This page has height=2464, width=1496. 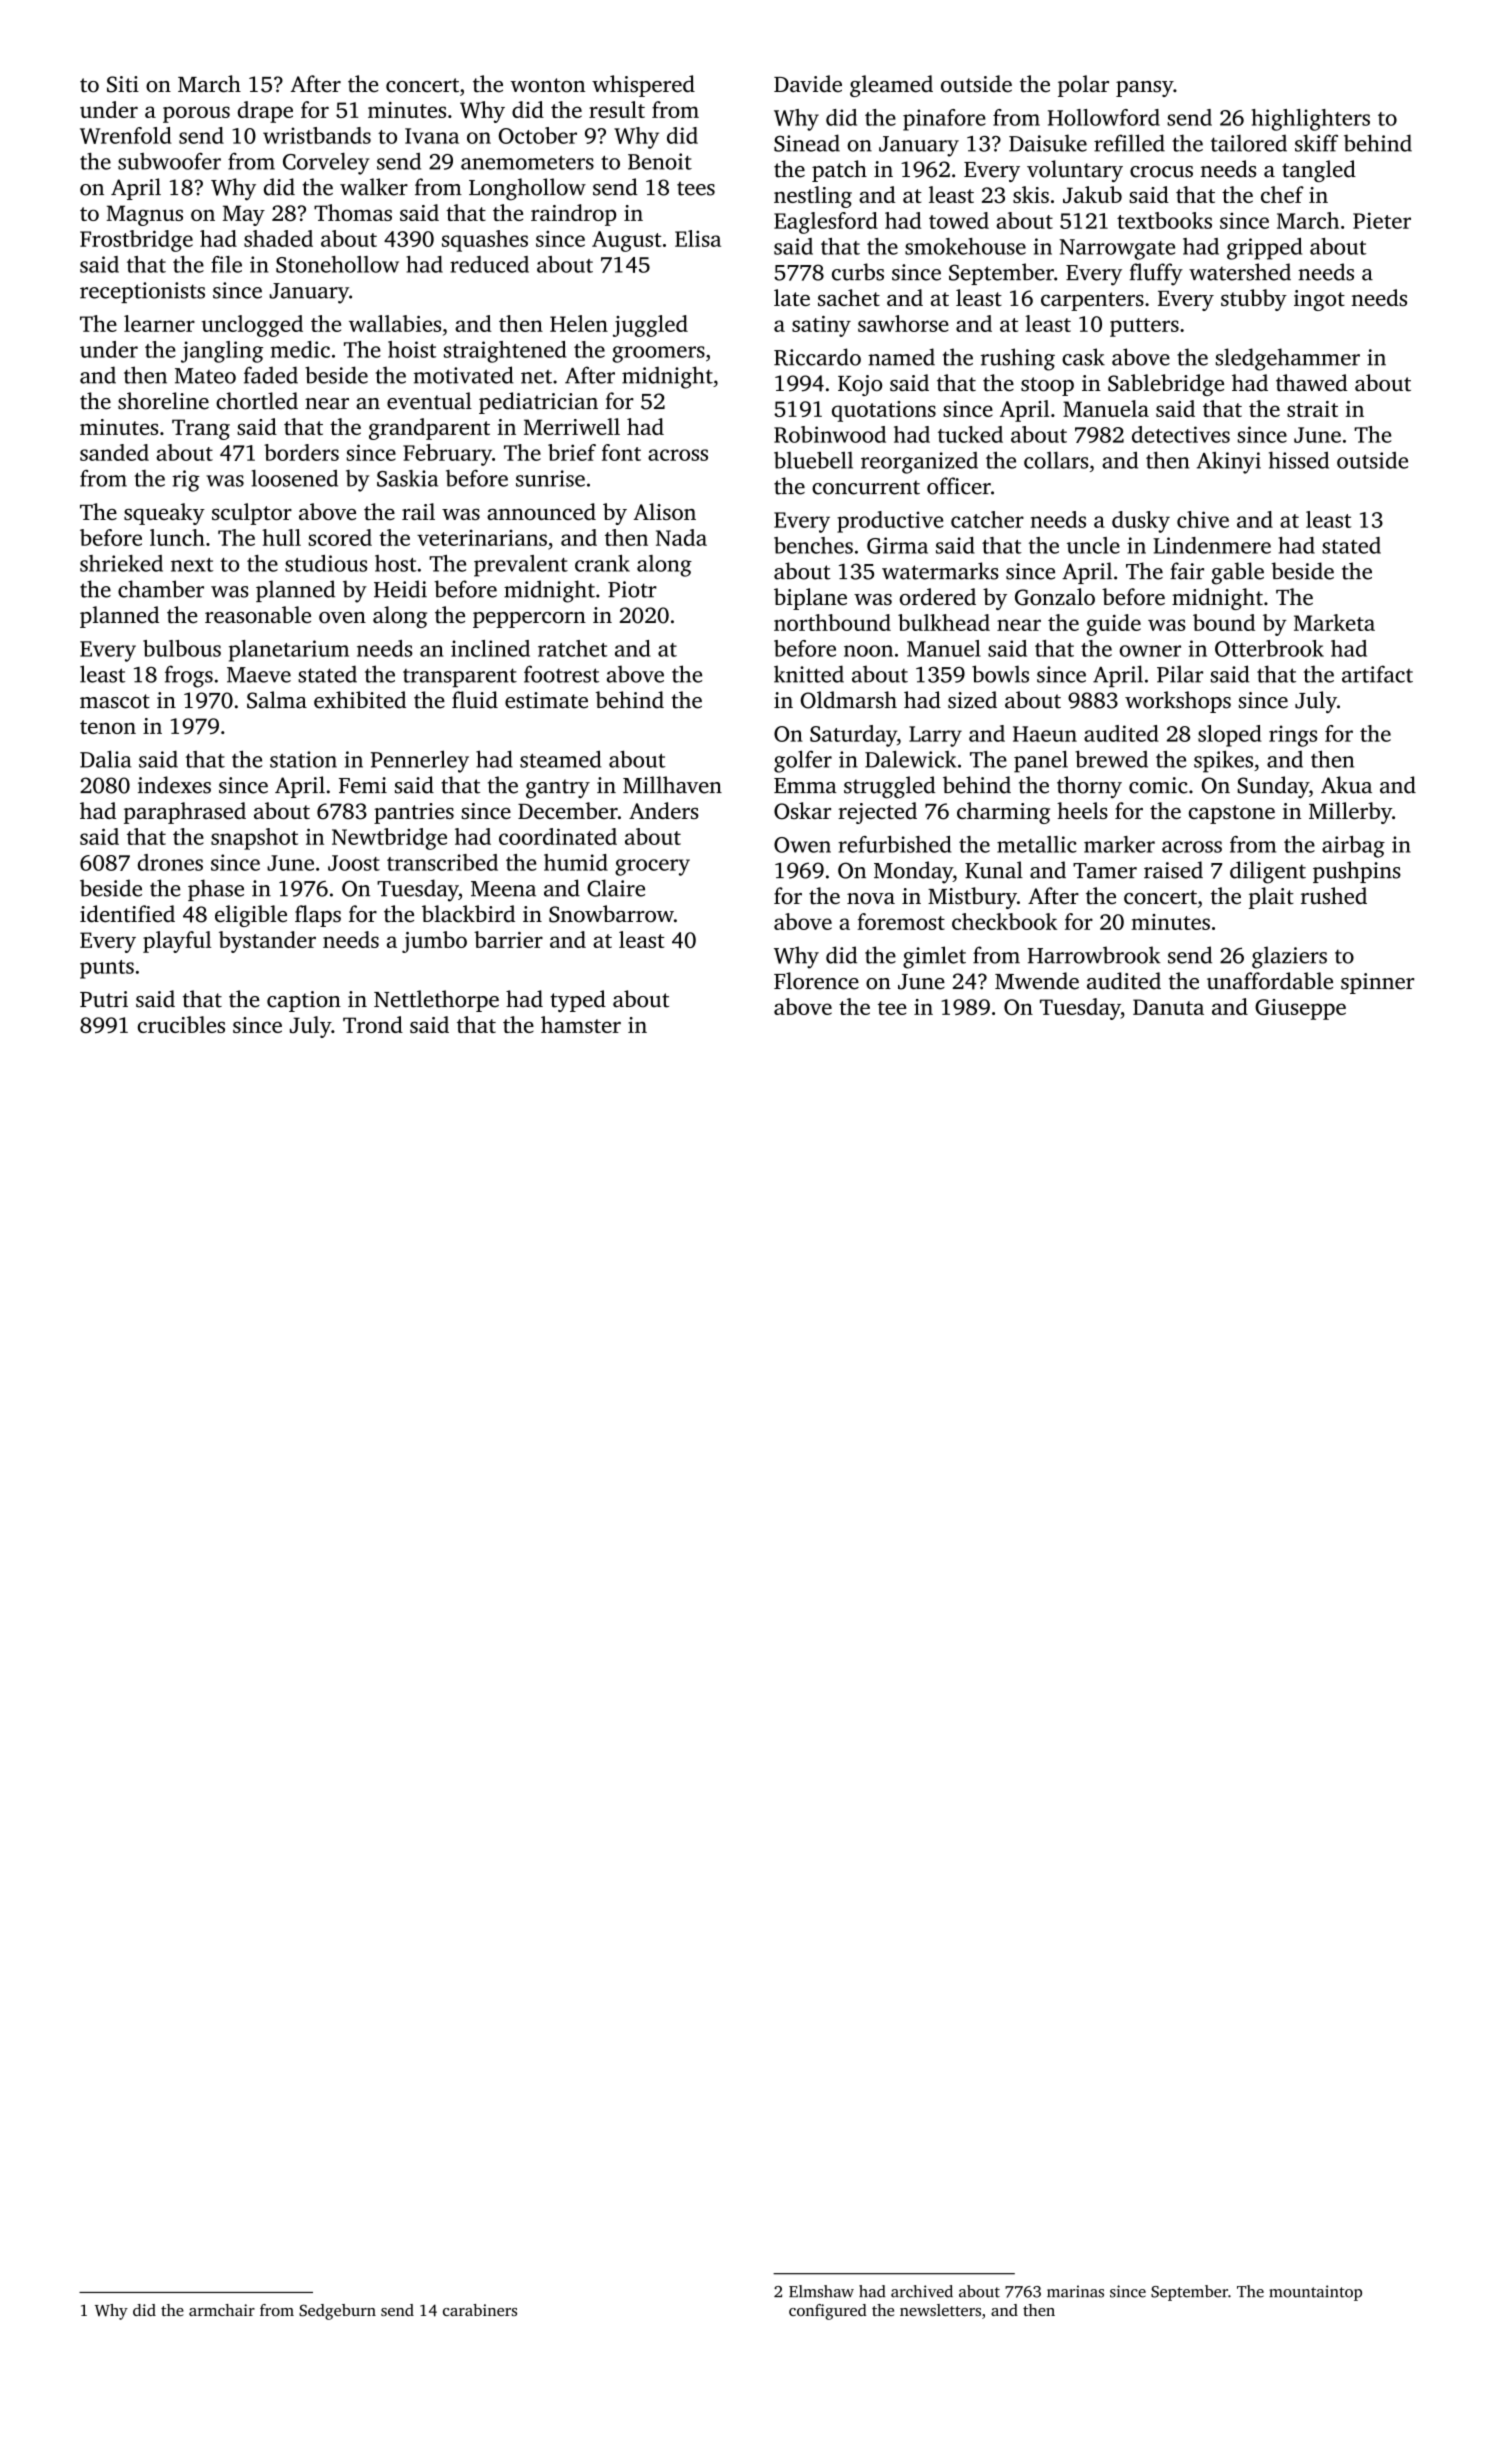 What do you see at coordinates (418, 511) in the page?
I see `rail` at bounding box center [418, 511].
